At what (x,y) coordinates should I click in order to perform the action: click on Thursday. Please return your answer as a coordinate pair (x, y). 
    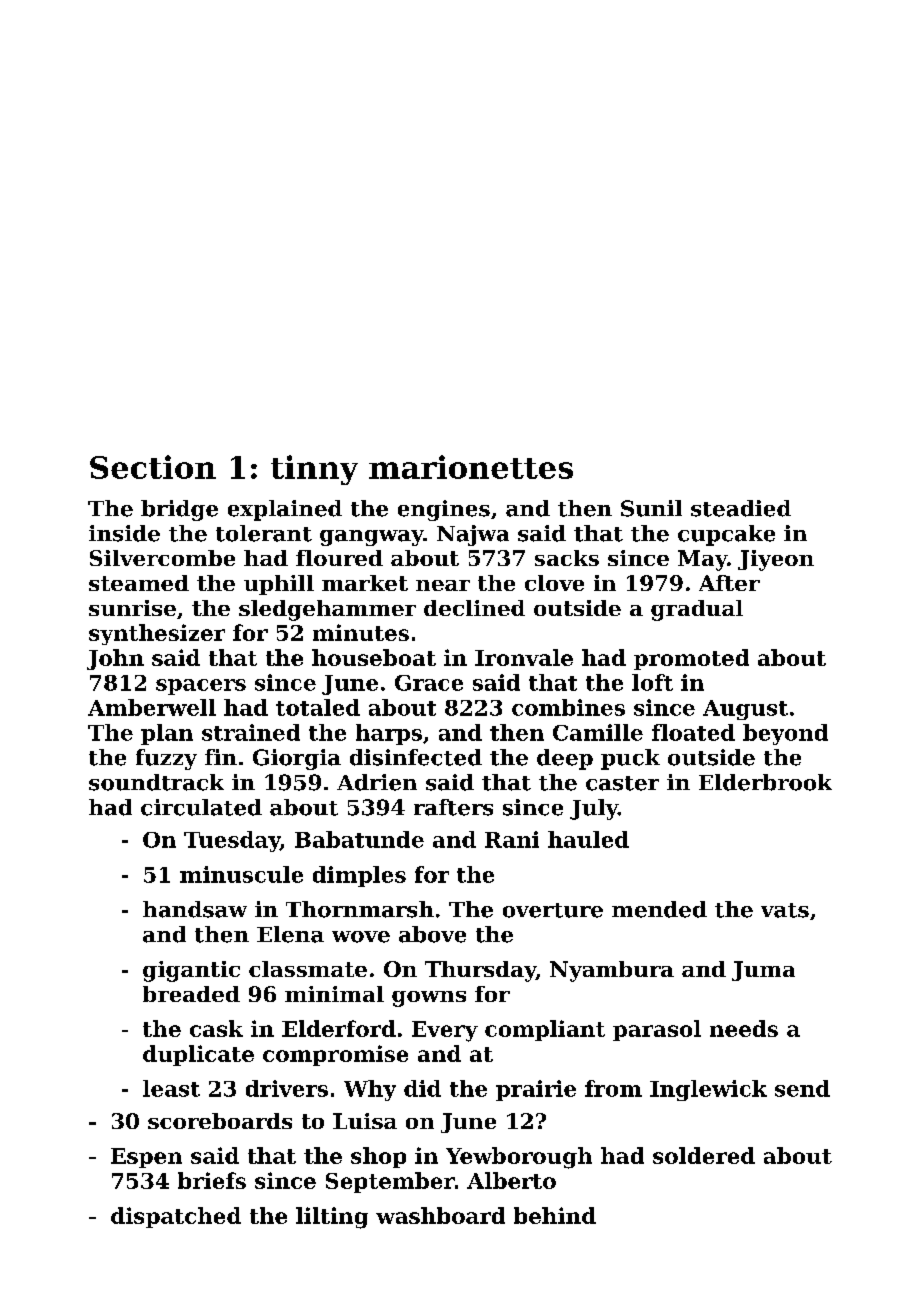
    Looking at the image, I should click on (480, 971).
